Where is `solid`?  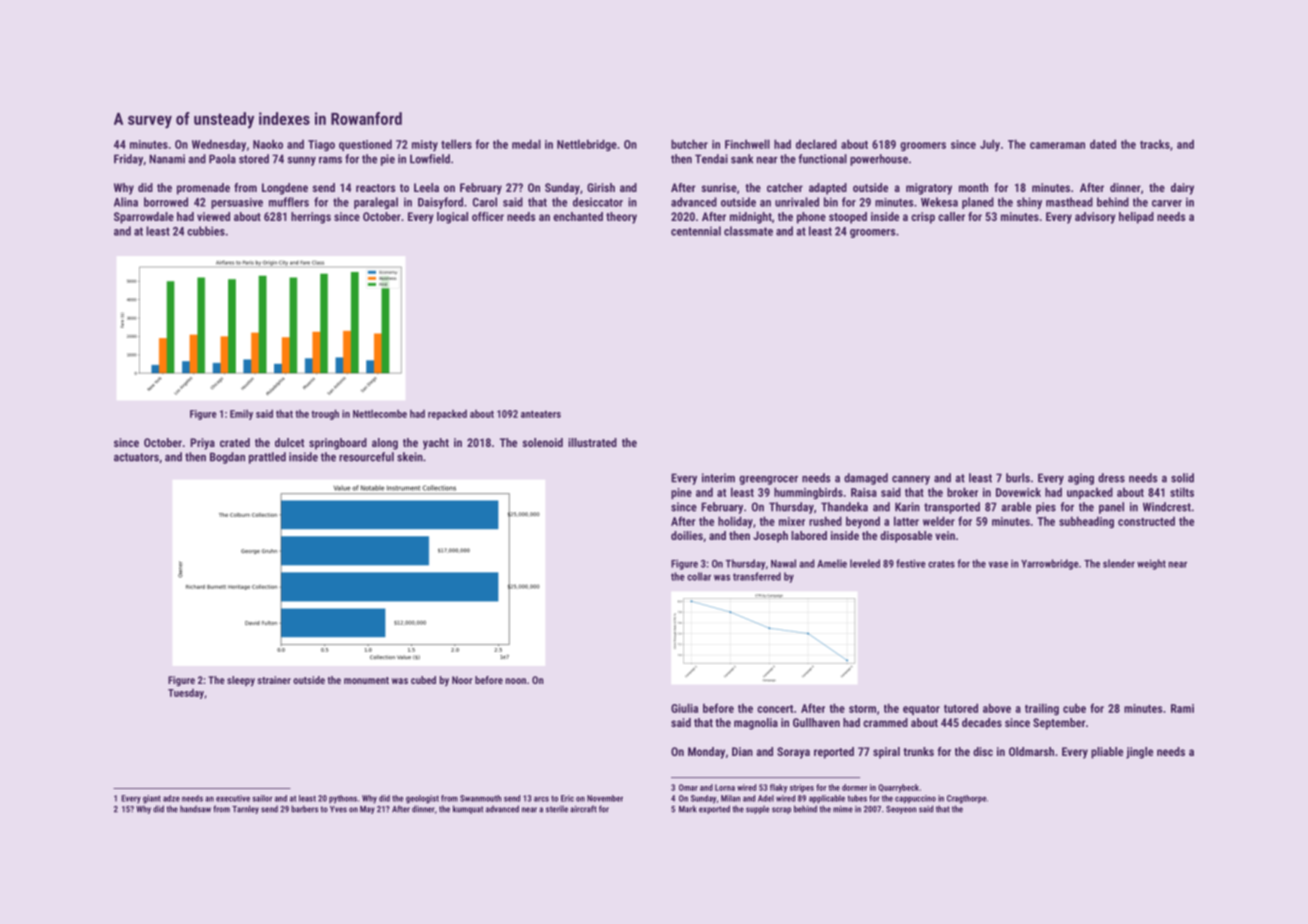
solid is located at coordinates (1182, 478).
